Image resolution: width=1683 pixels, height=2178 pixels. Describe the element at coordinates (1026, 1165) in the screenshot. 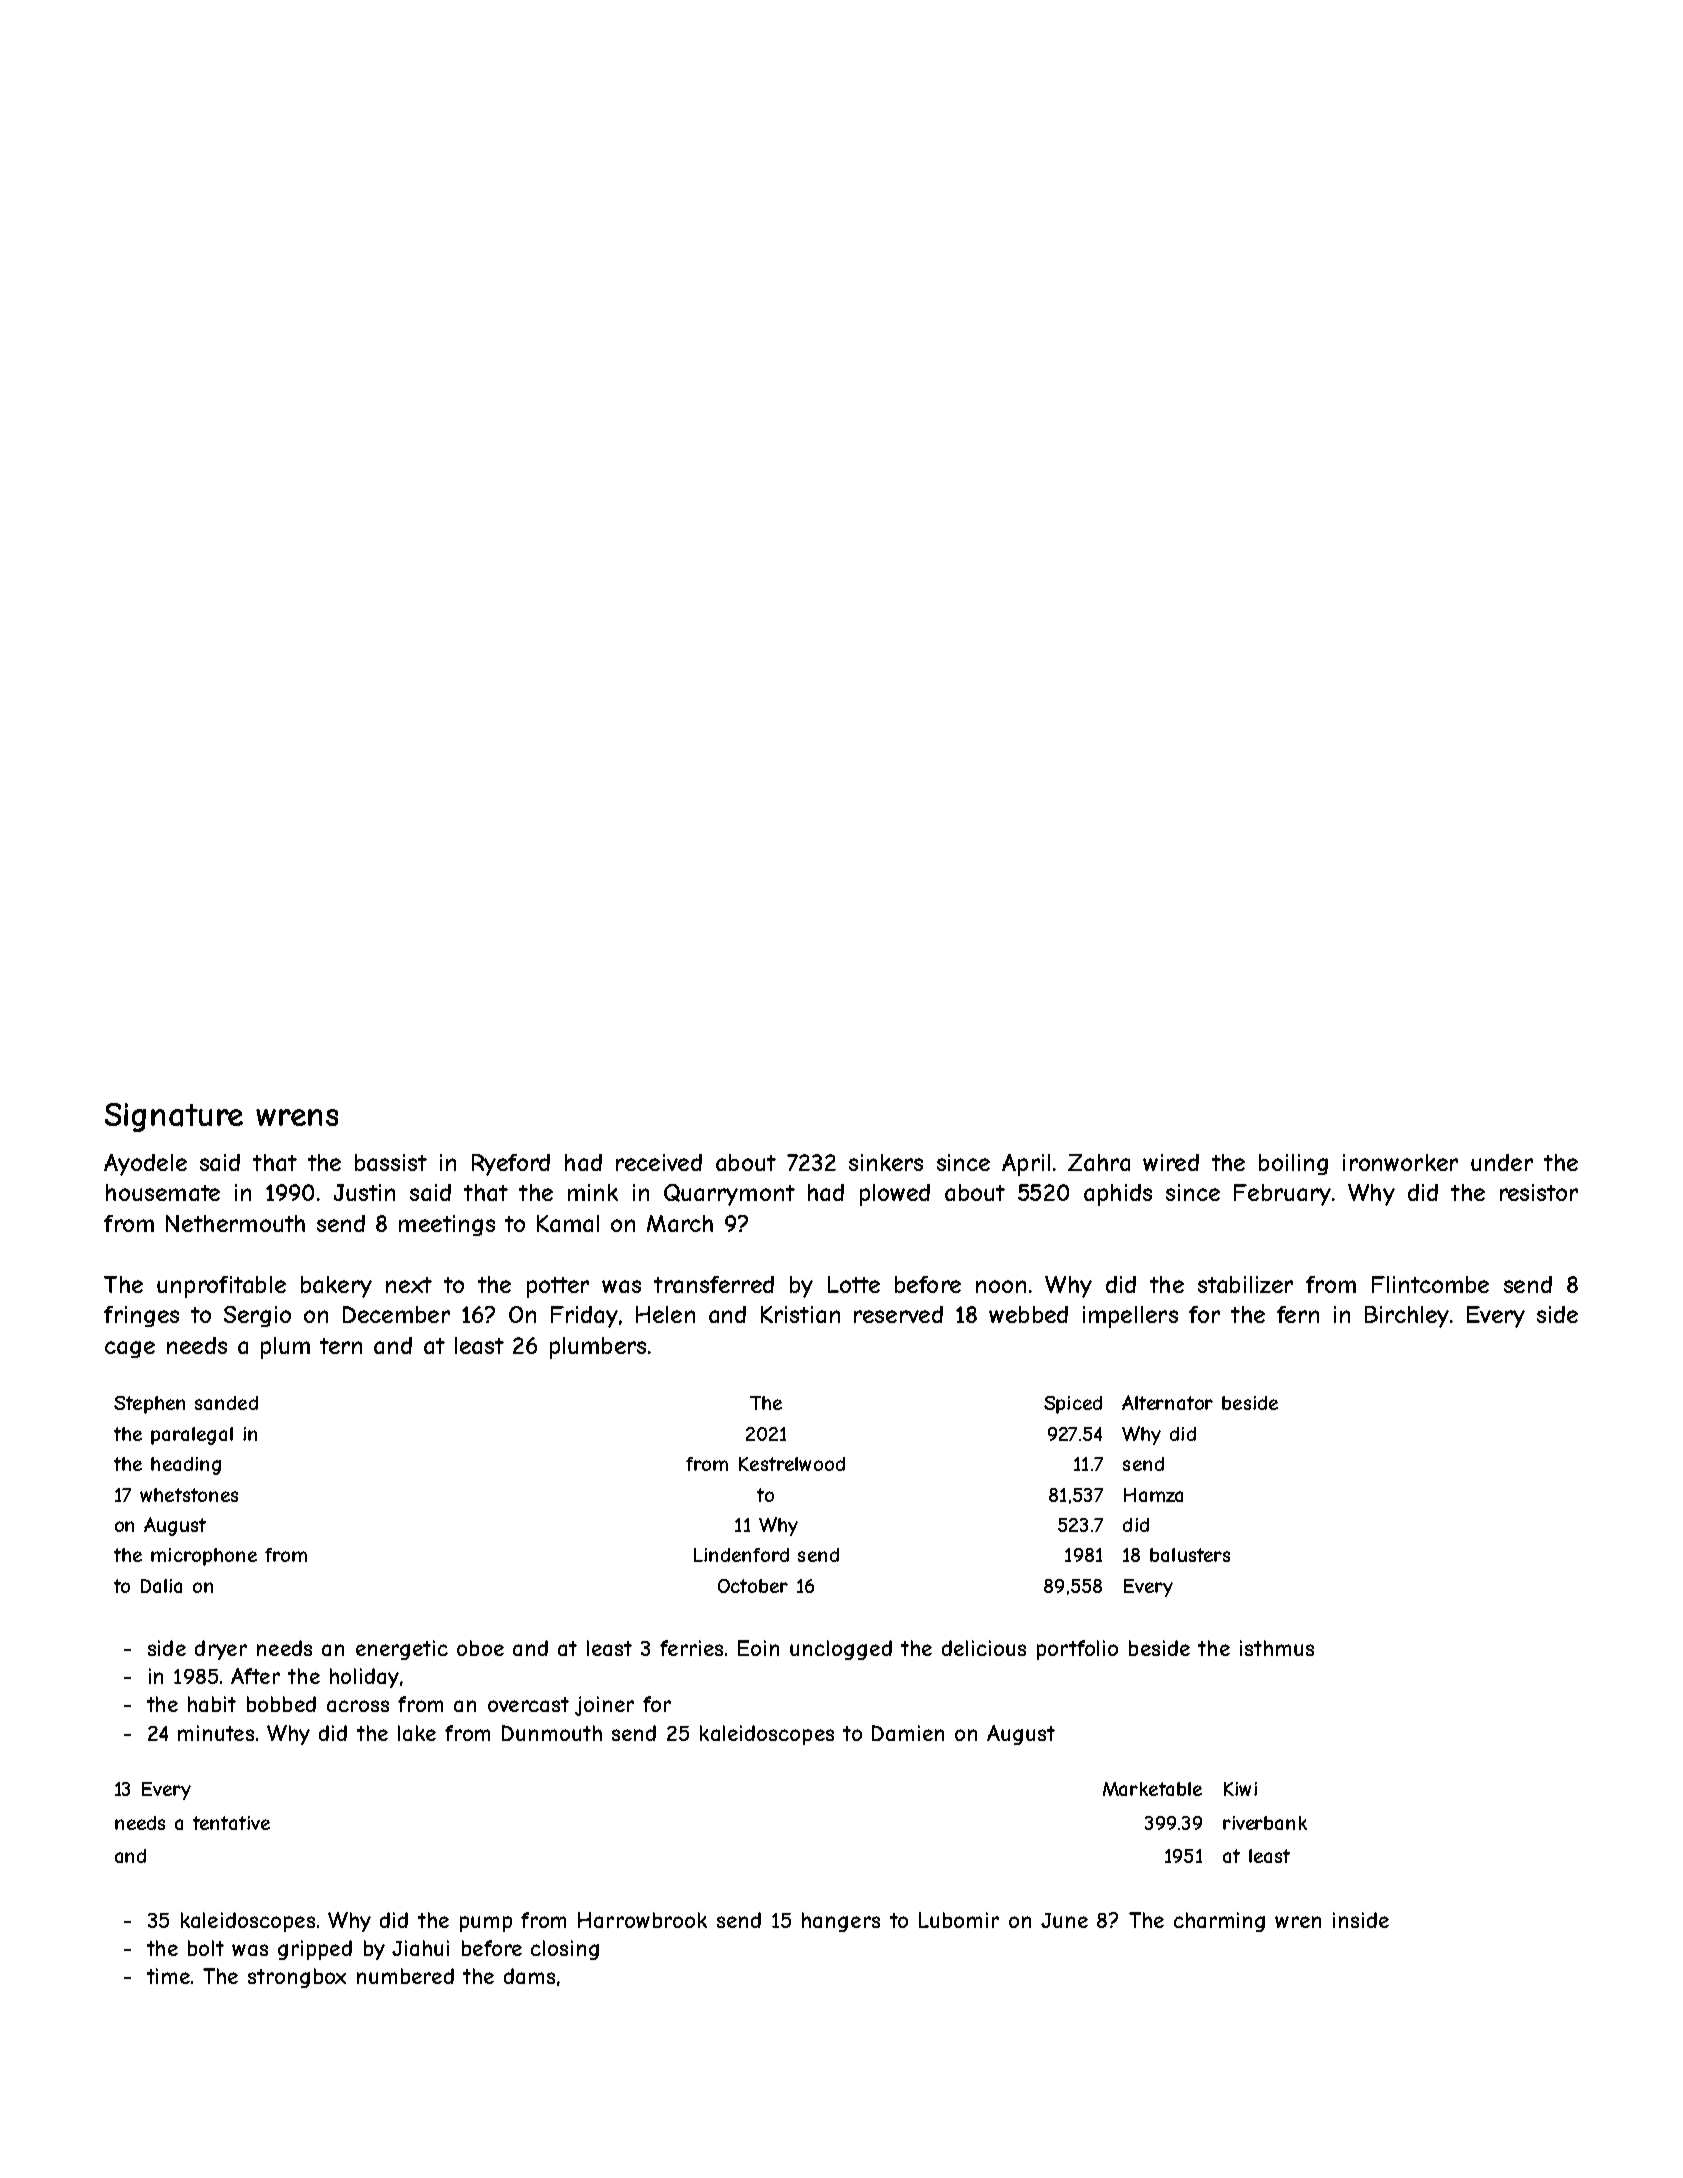

I see `April` at that location.
